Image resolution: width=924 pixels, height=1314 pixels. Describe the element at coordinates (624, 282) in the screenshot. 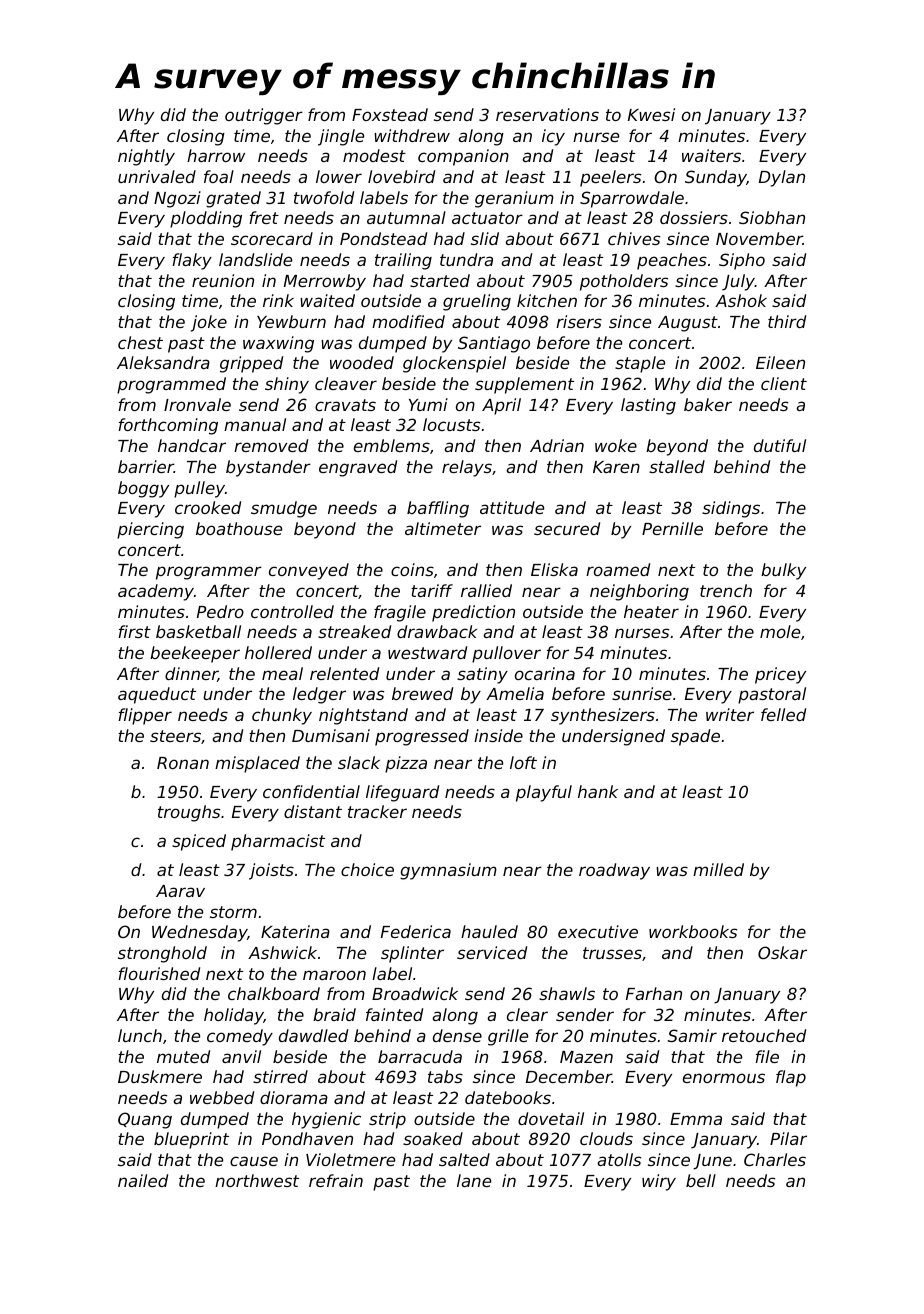

I see `potholders` at that location.
